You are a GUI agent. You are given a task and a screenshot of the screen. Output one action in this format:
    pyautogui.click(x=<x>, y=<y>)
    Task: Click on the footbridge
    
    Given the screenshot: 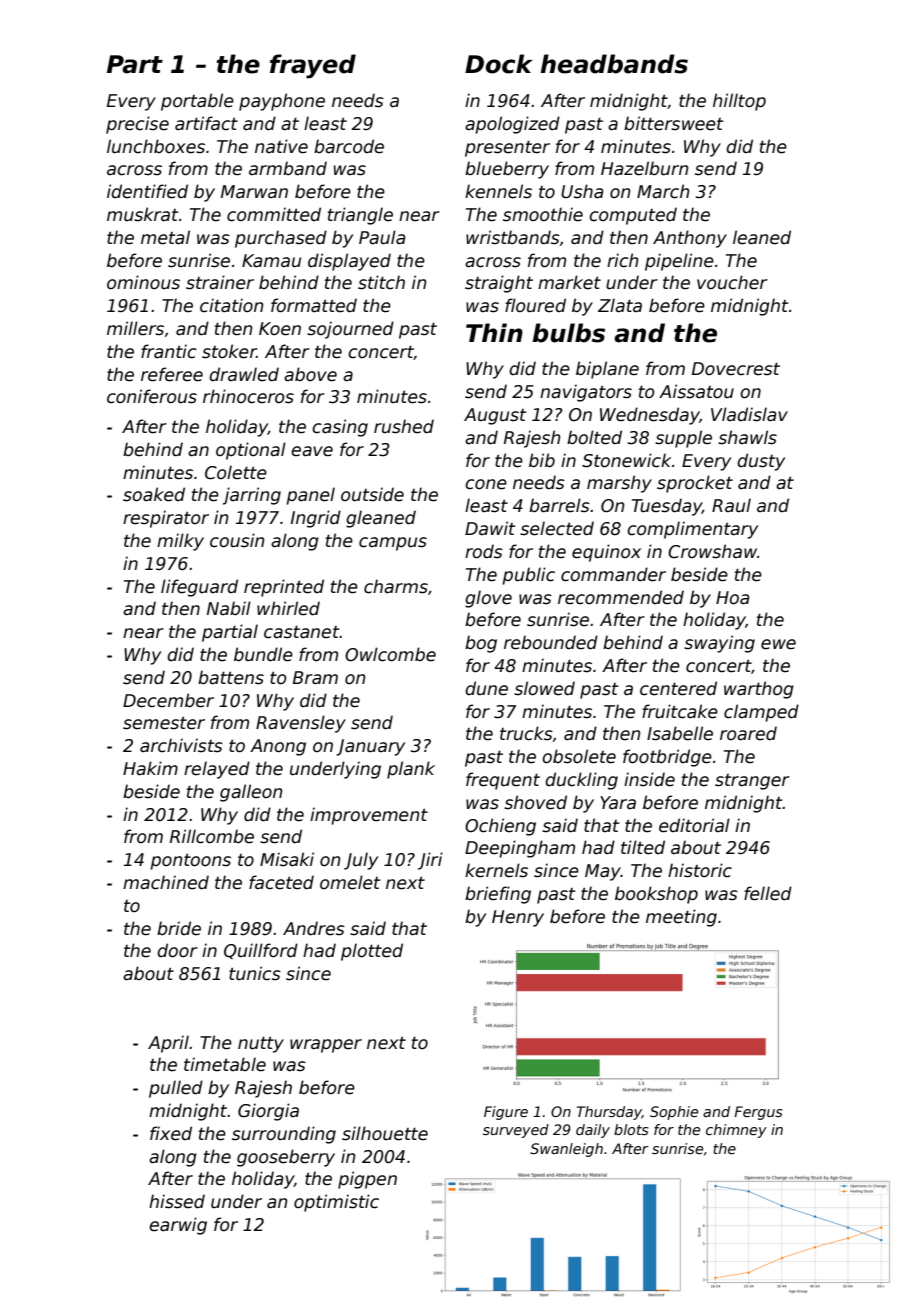 What is the action you would take?
    pyautogui.click(x=667, y=758)
